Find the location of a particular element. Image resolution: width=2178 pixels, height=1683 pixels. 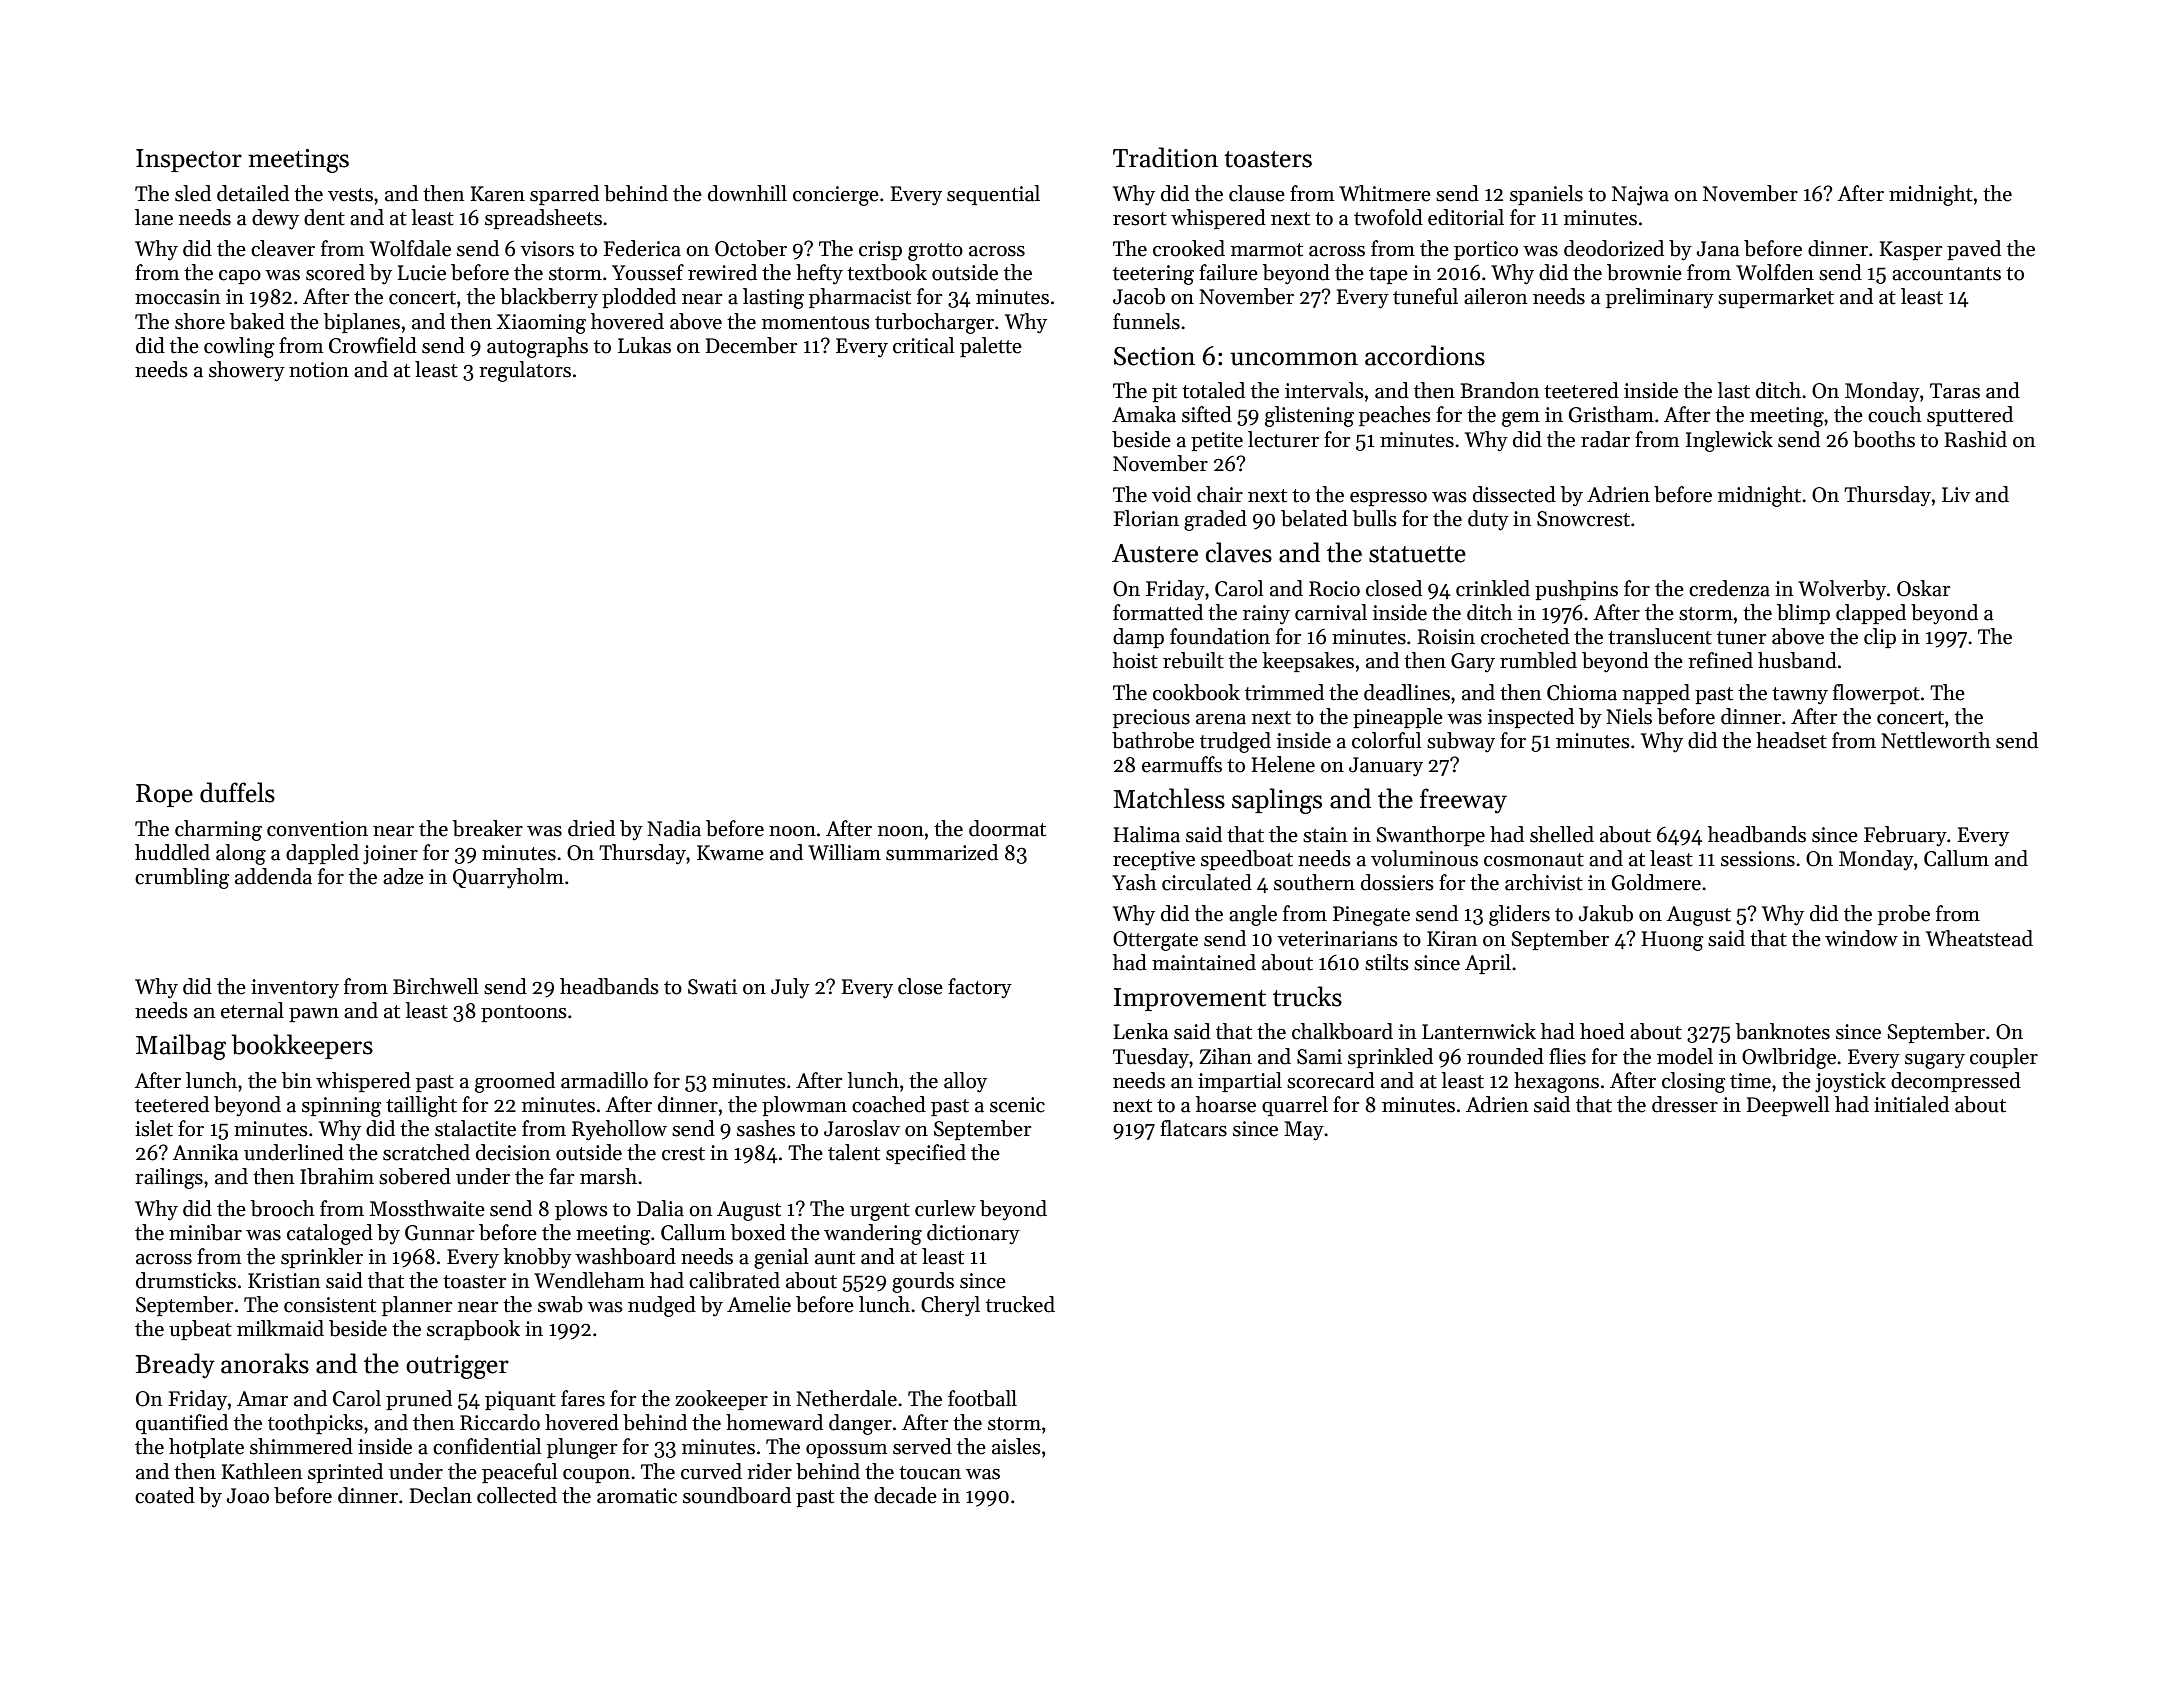

peaceful is located at coordinates (520, 1473).
